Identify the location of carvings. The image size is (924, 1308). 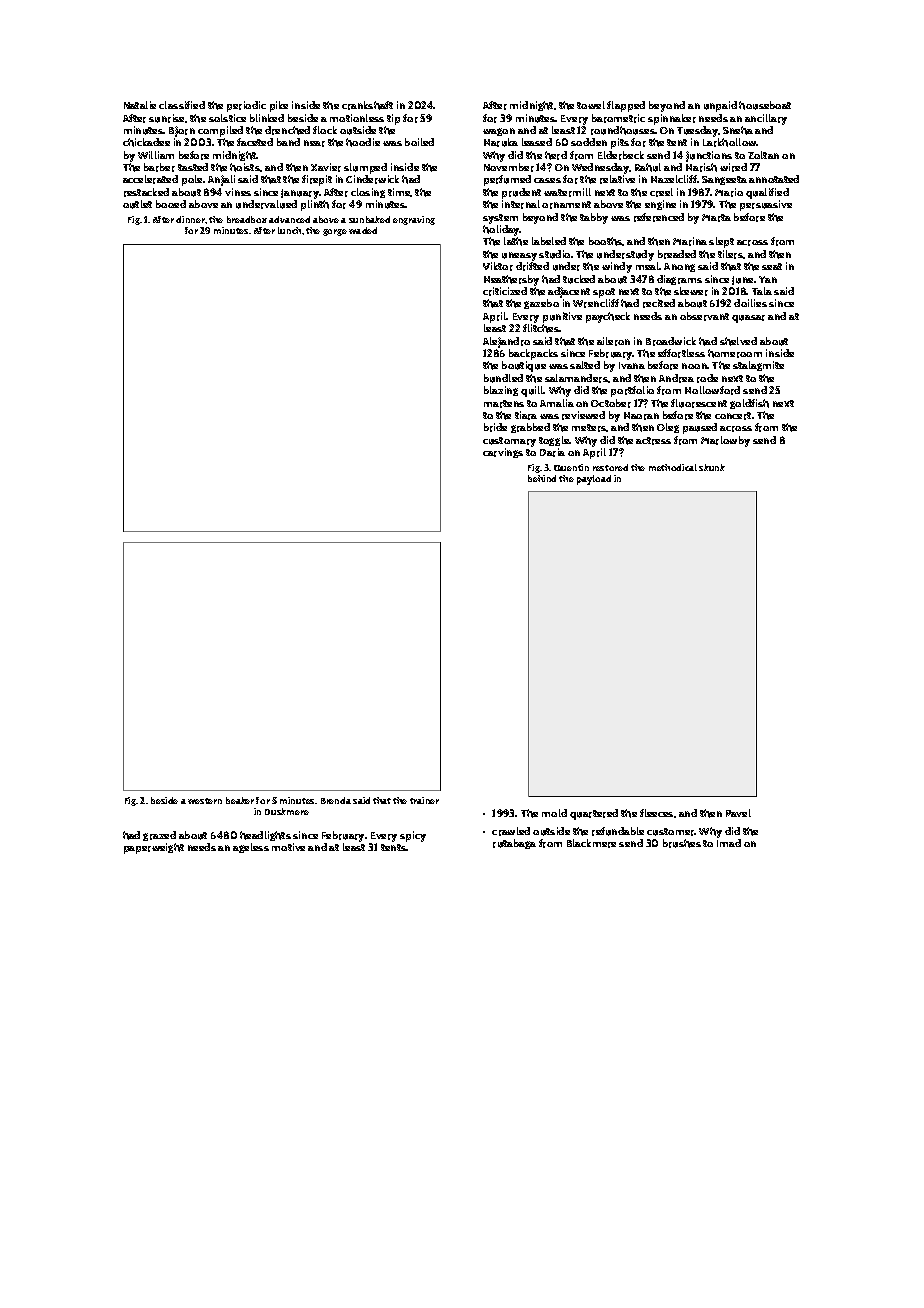
(503, 453).
